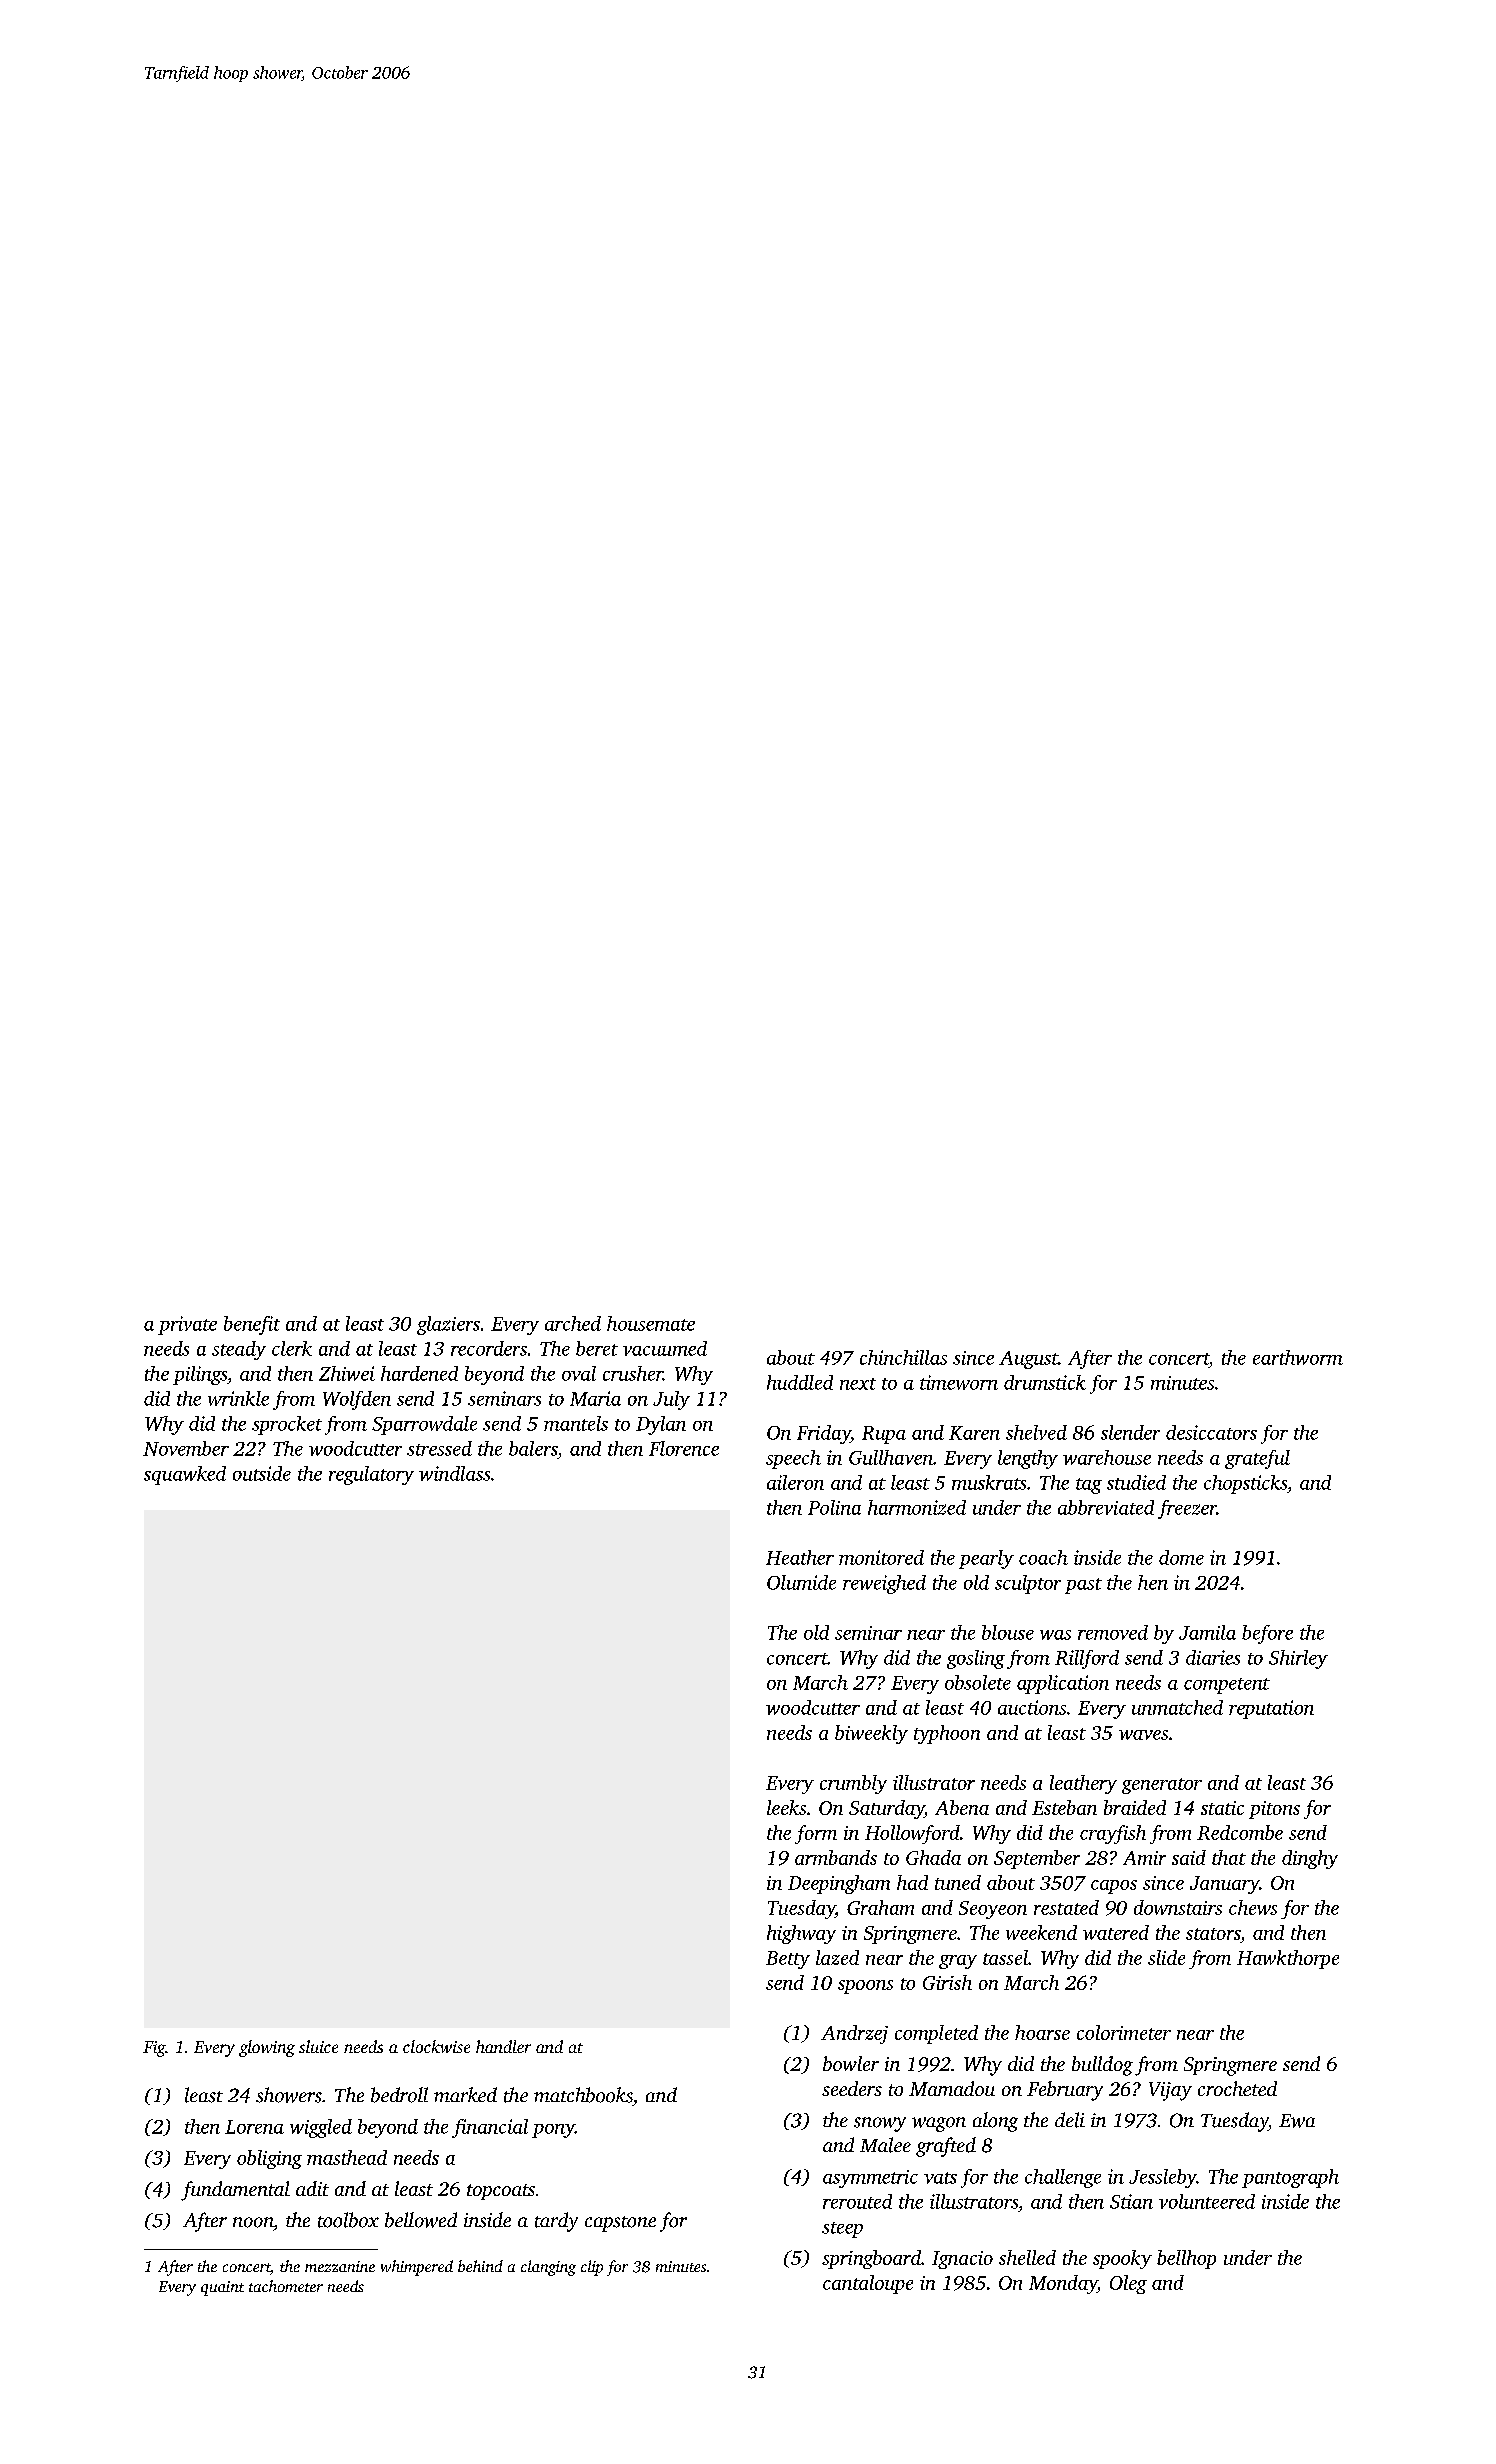 The width and height of the document is (1496, 2464). I want to click on clip, so click(592, 2268).
